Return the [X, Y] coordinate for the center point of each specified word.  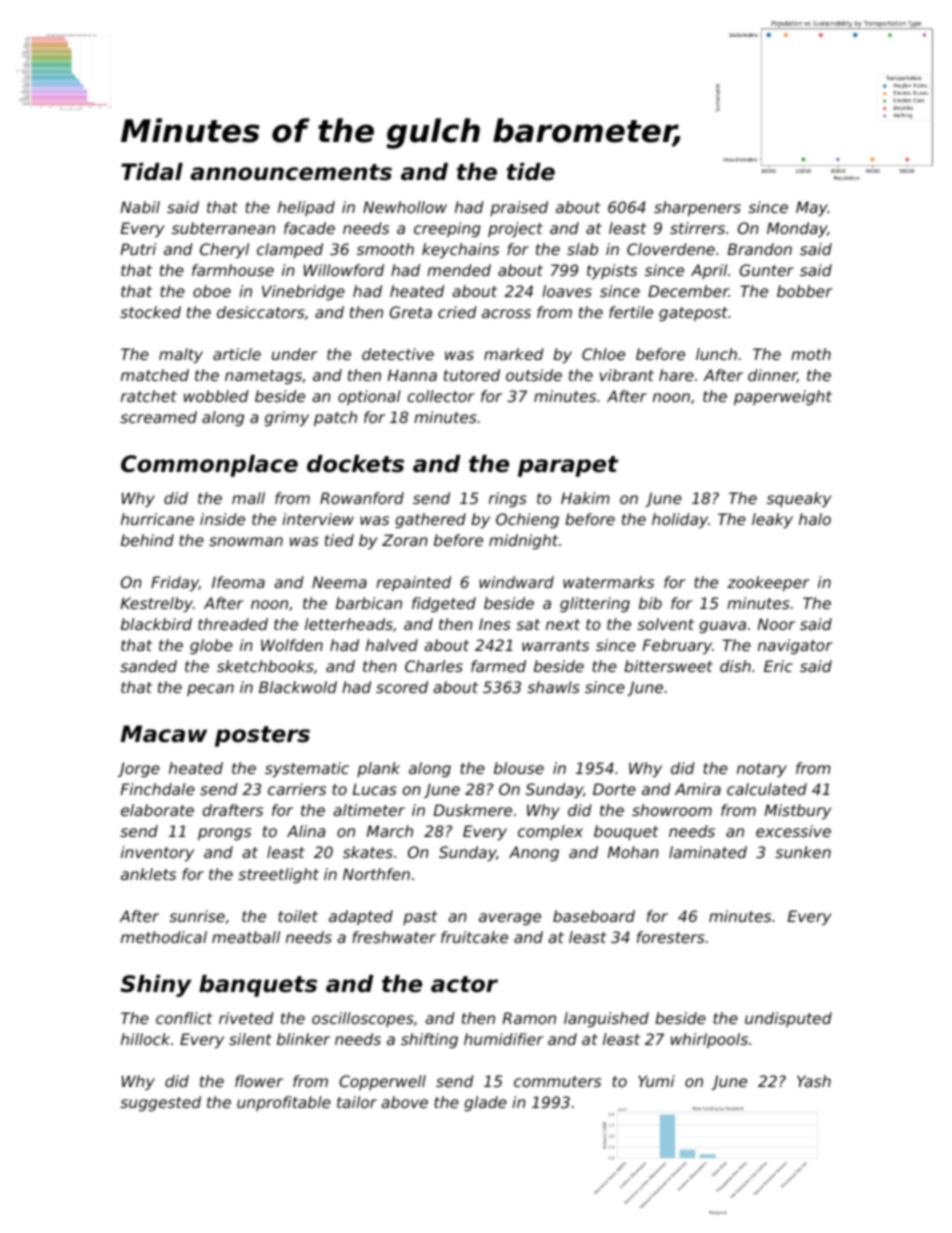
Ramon [529, 1018]
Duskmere [473, 810]
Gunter [766, 270]
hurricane [157, 519]
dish [735, 666]
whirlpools [709, 1040]
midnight [523, 541]
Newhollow [405, 207]
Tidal [152, 172]
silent [250, 1039]
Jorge [139, 769]
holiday [680, 520]
